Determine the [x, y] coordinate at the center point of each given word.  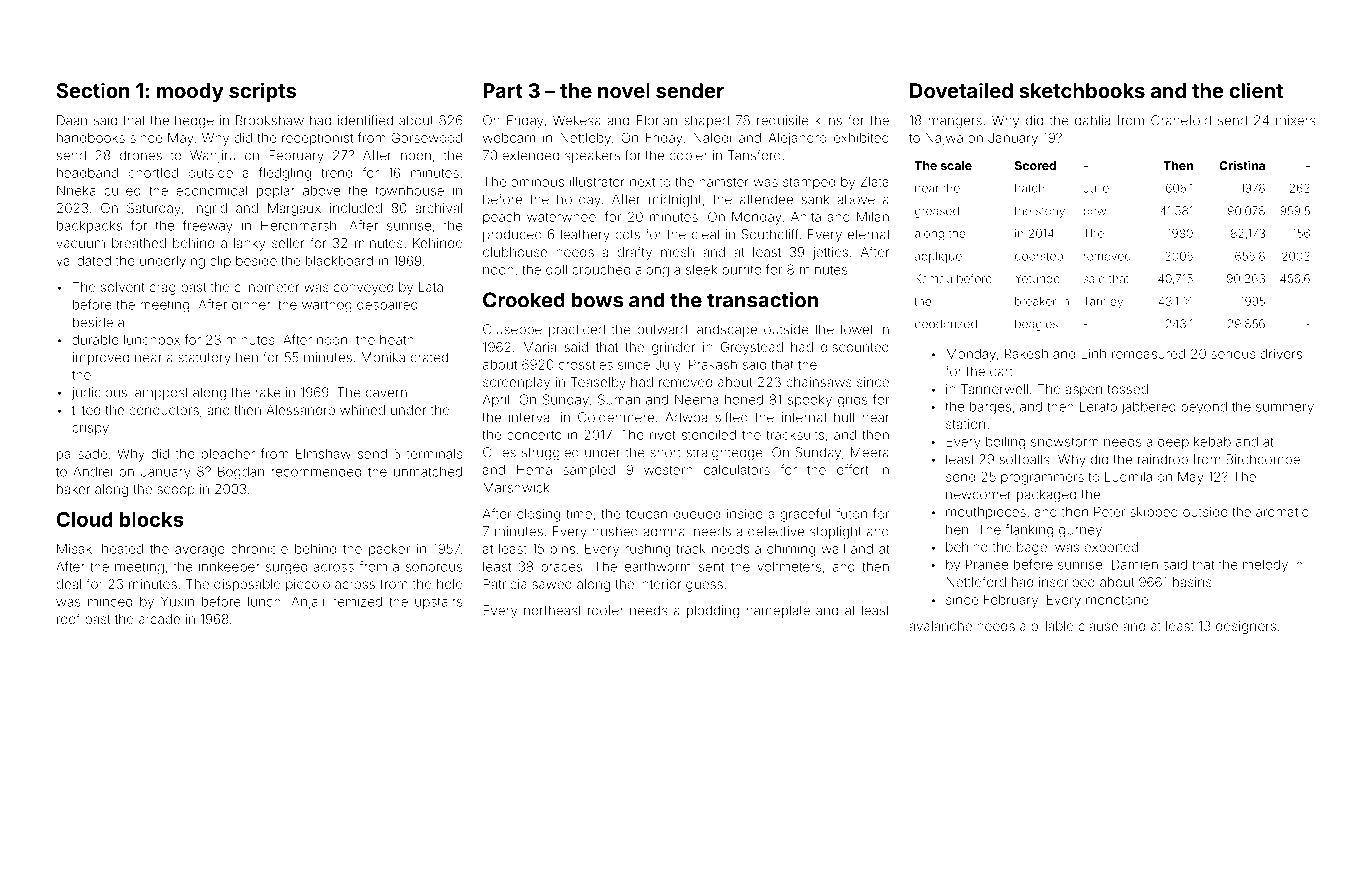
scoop [176, 491]
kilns [828, 120]
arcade [159, 619]
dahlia [1092, 120]
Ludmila [1128, 477]
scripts [262, 92]
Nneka [76, 190]
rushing [647, 550]
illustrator [597, 182]
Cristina [1242, 165]
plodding [713, 611]
